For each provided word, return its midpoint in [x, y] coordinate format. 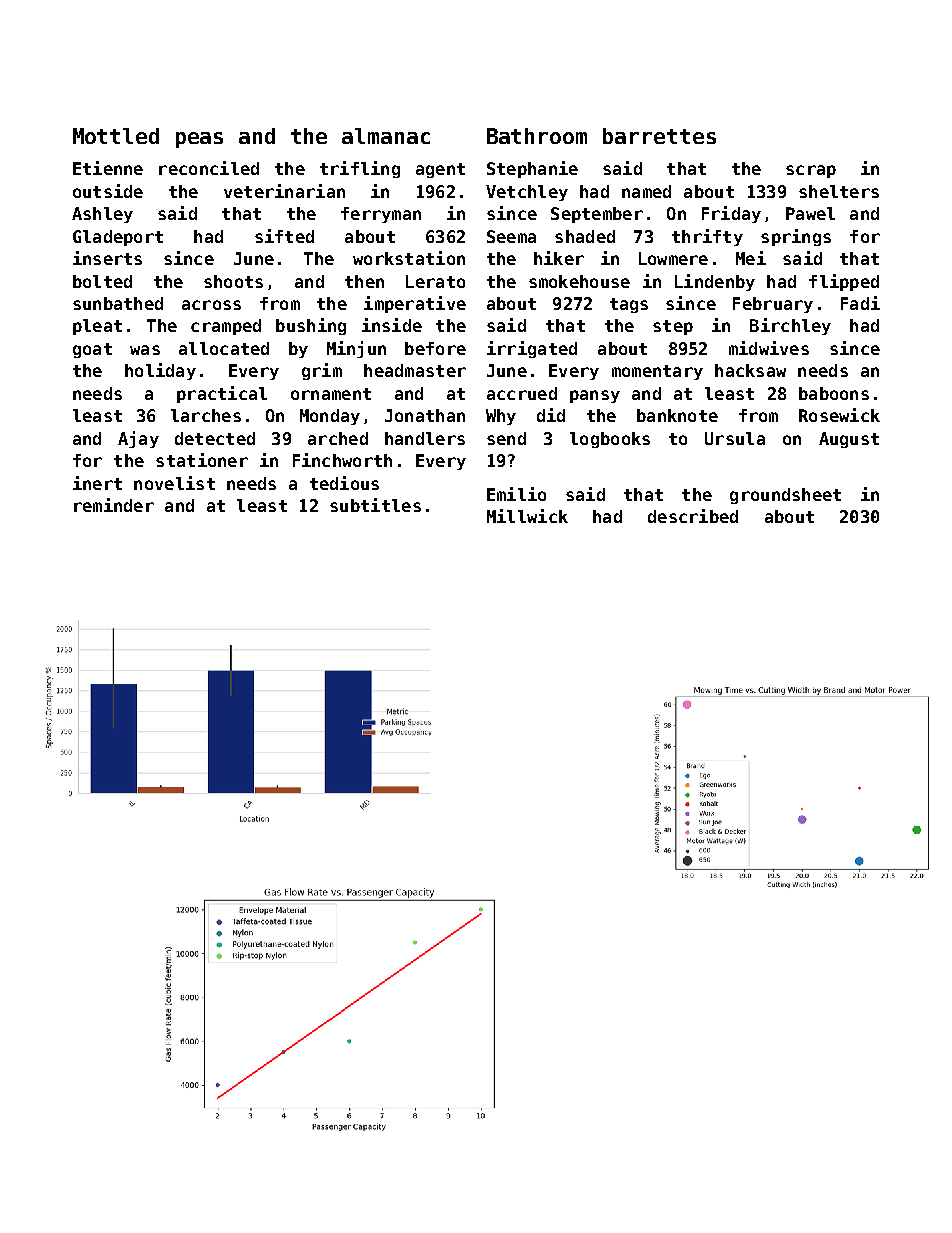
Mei [751, 258]
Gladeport [118, 238]
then [364, 281]
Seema [511, 236]
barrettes [659, 136]
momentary [657, 372]
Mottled [116, 136]
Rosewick [839, 415]
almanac [386, 136]
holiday [160, 371]
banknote [677, 415]
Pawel [810, 213]
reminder [114, 505]
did [551, 415]
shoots [233, 281]
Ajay [138, 439]
